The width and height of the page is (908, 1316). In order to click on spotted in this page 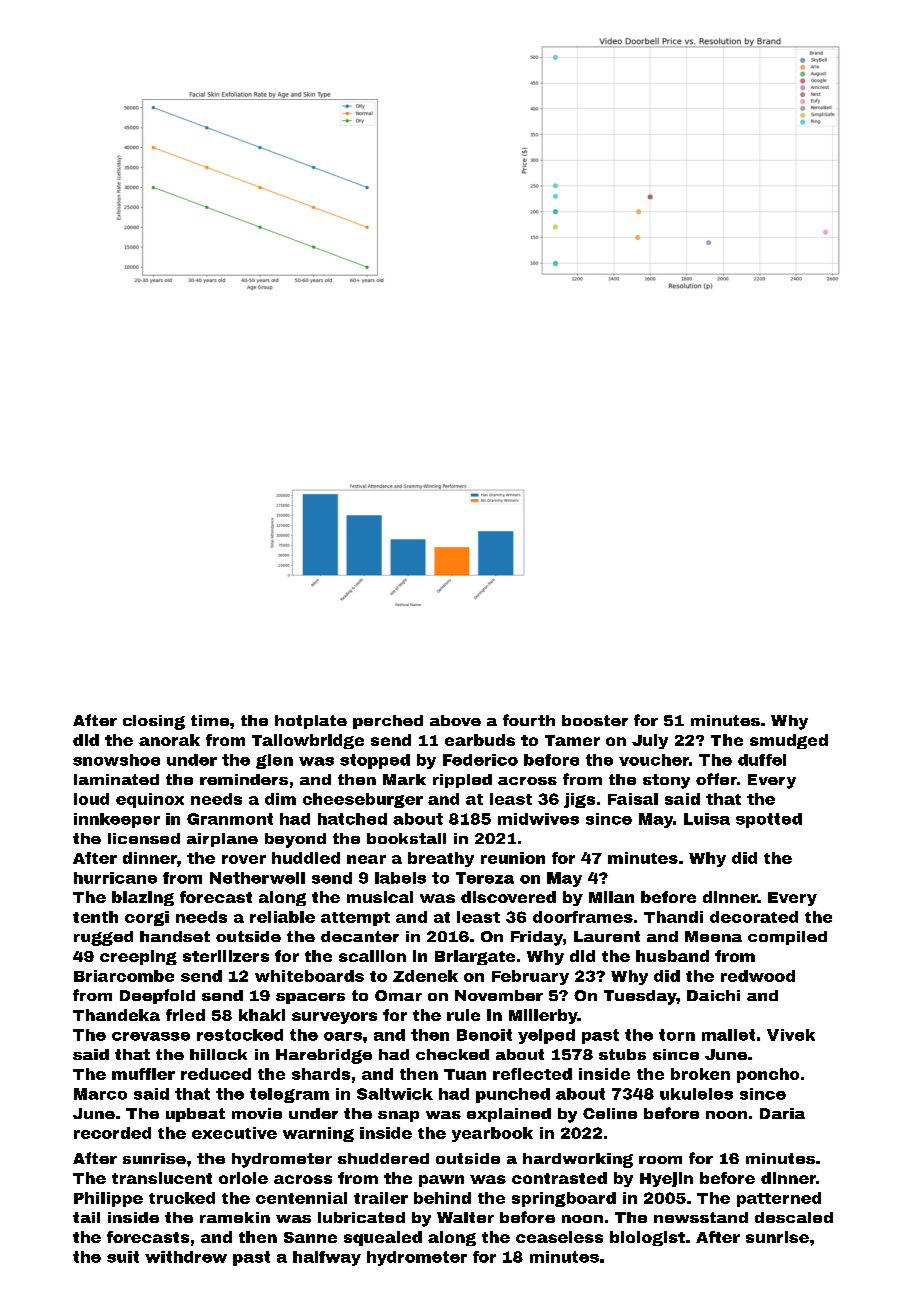, I will do `click(769, 820)`.
